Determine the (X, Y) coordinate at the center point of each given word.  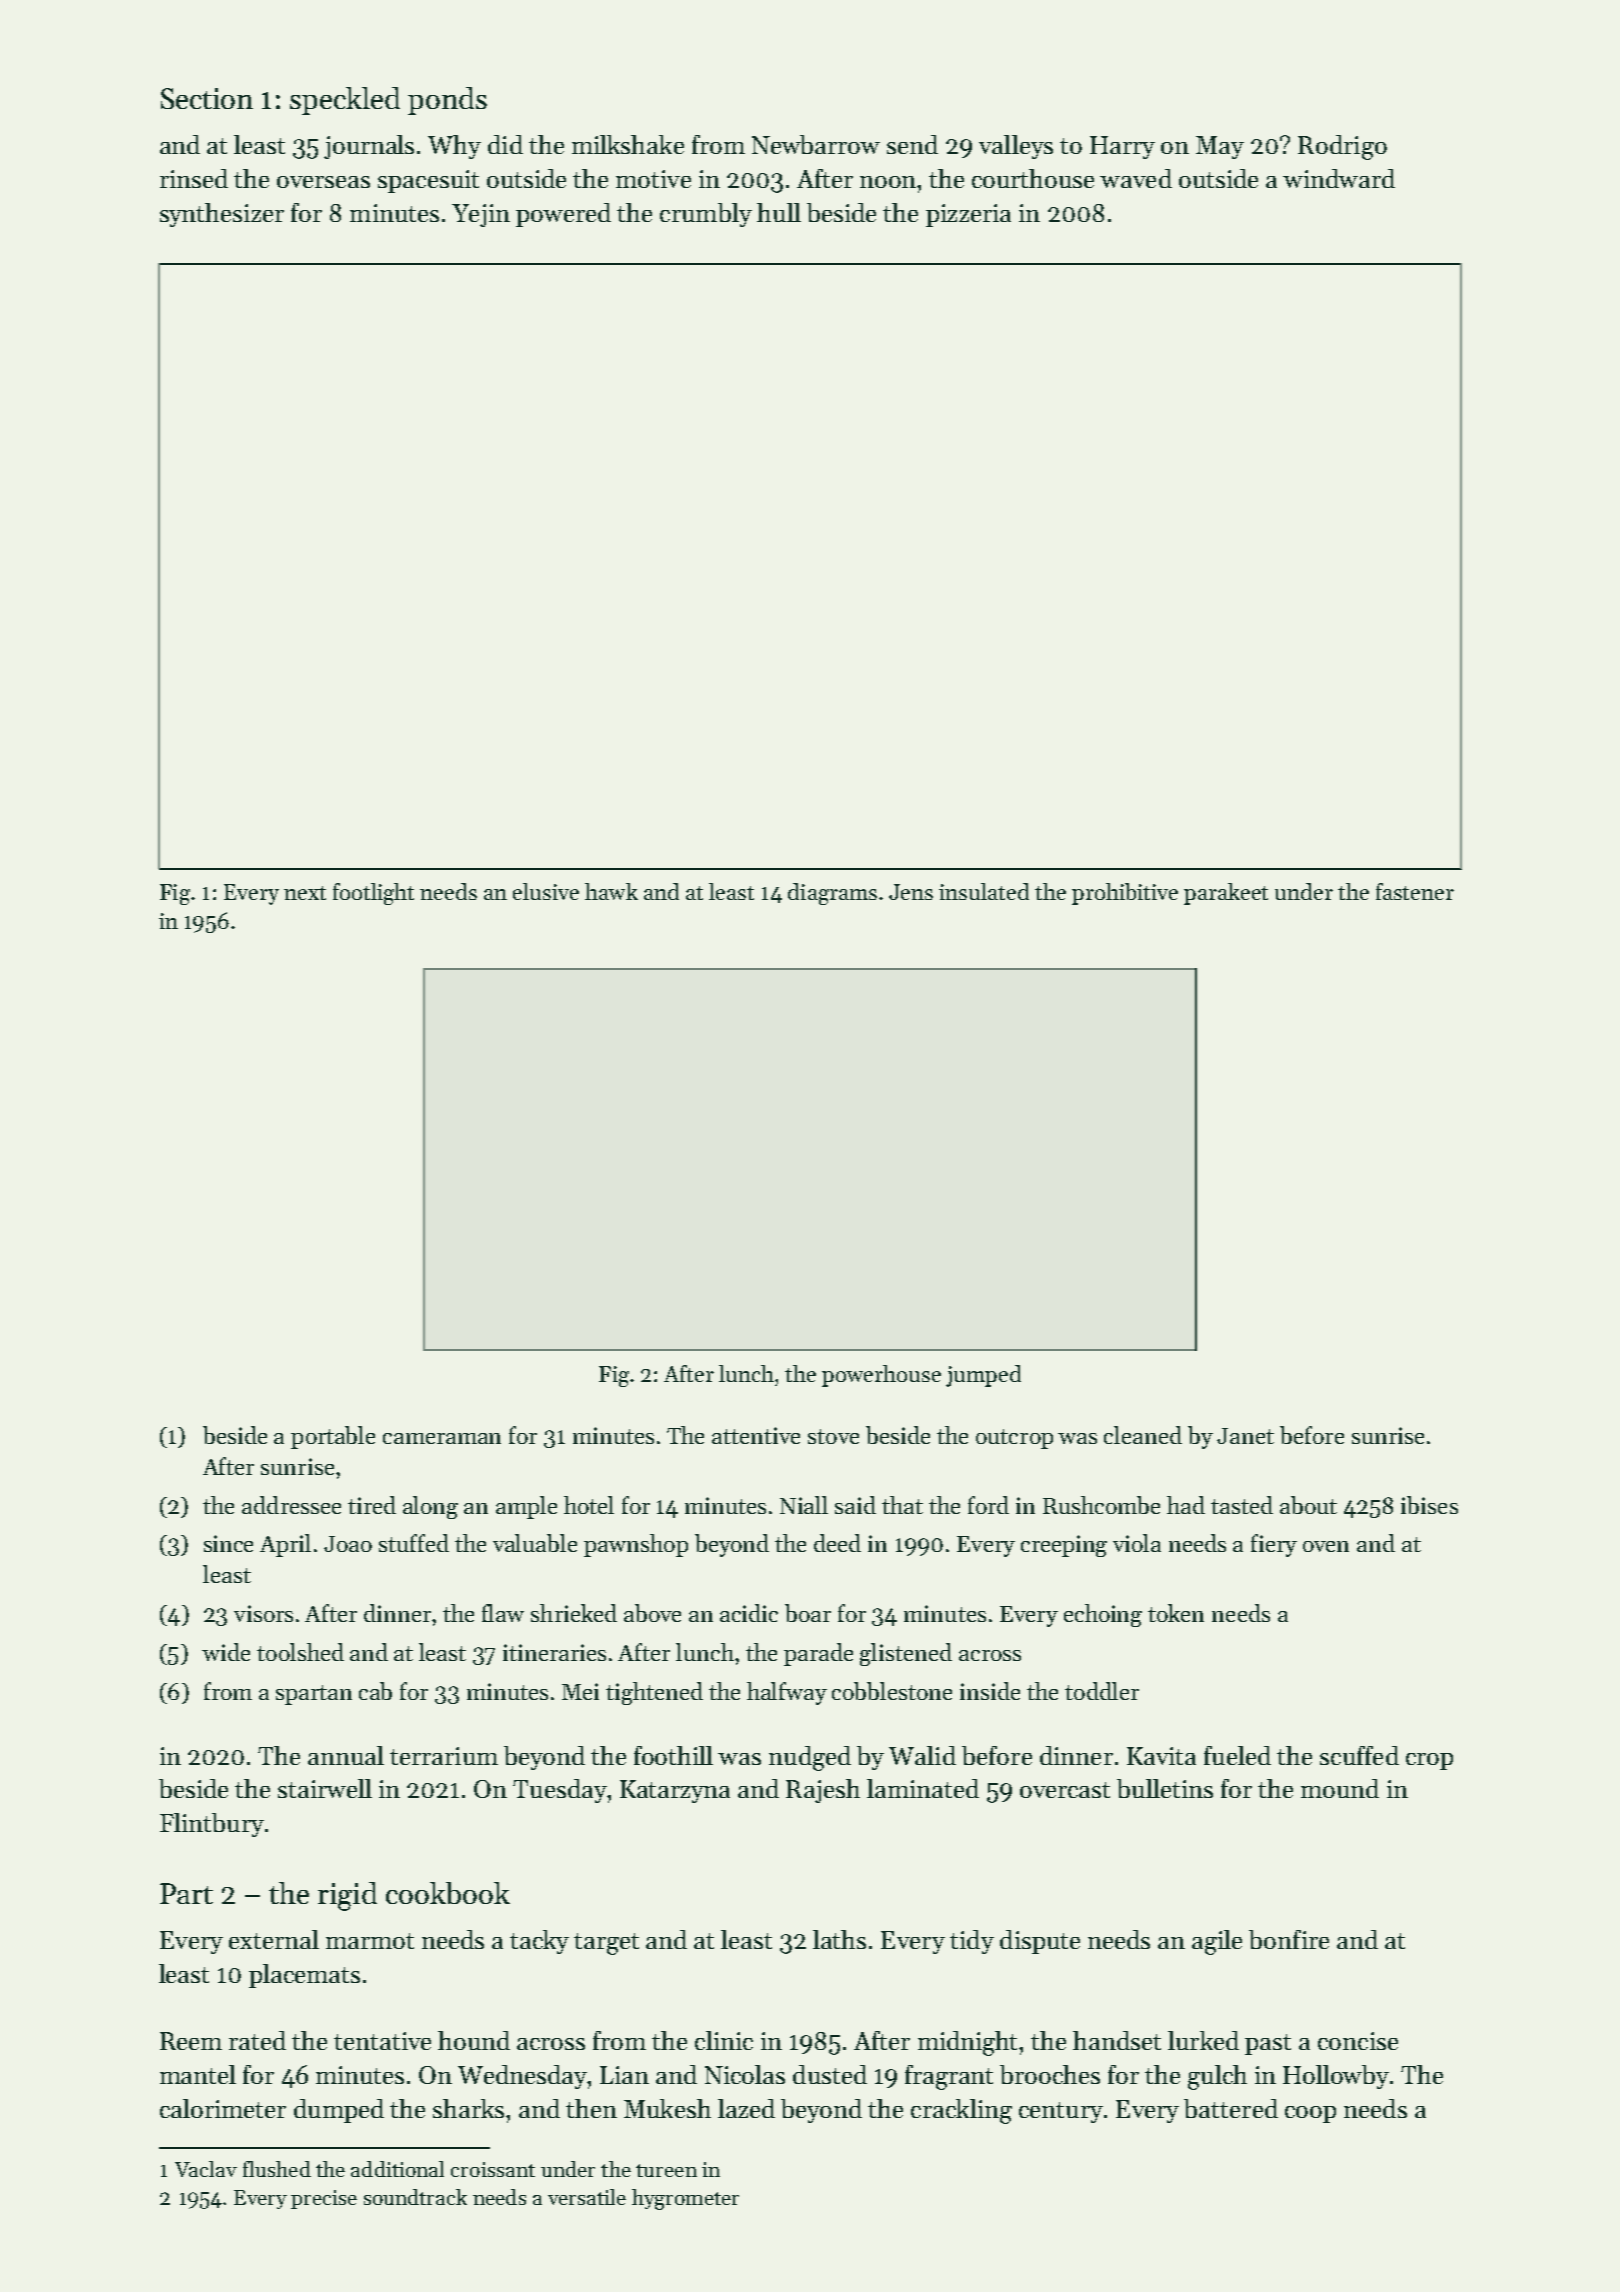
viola (1137, 1543)
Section (207, 98)
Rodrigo (1342, 147)
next (305, 893)
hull (779, 212)
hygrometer (685, 2199)
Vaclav (206, 2169)
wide (226, 1652)
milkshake (628, 144)
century (1061, 2112)
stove (833, 1436)
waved (1136, 178)
